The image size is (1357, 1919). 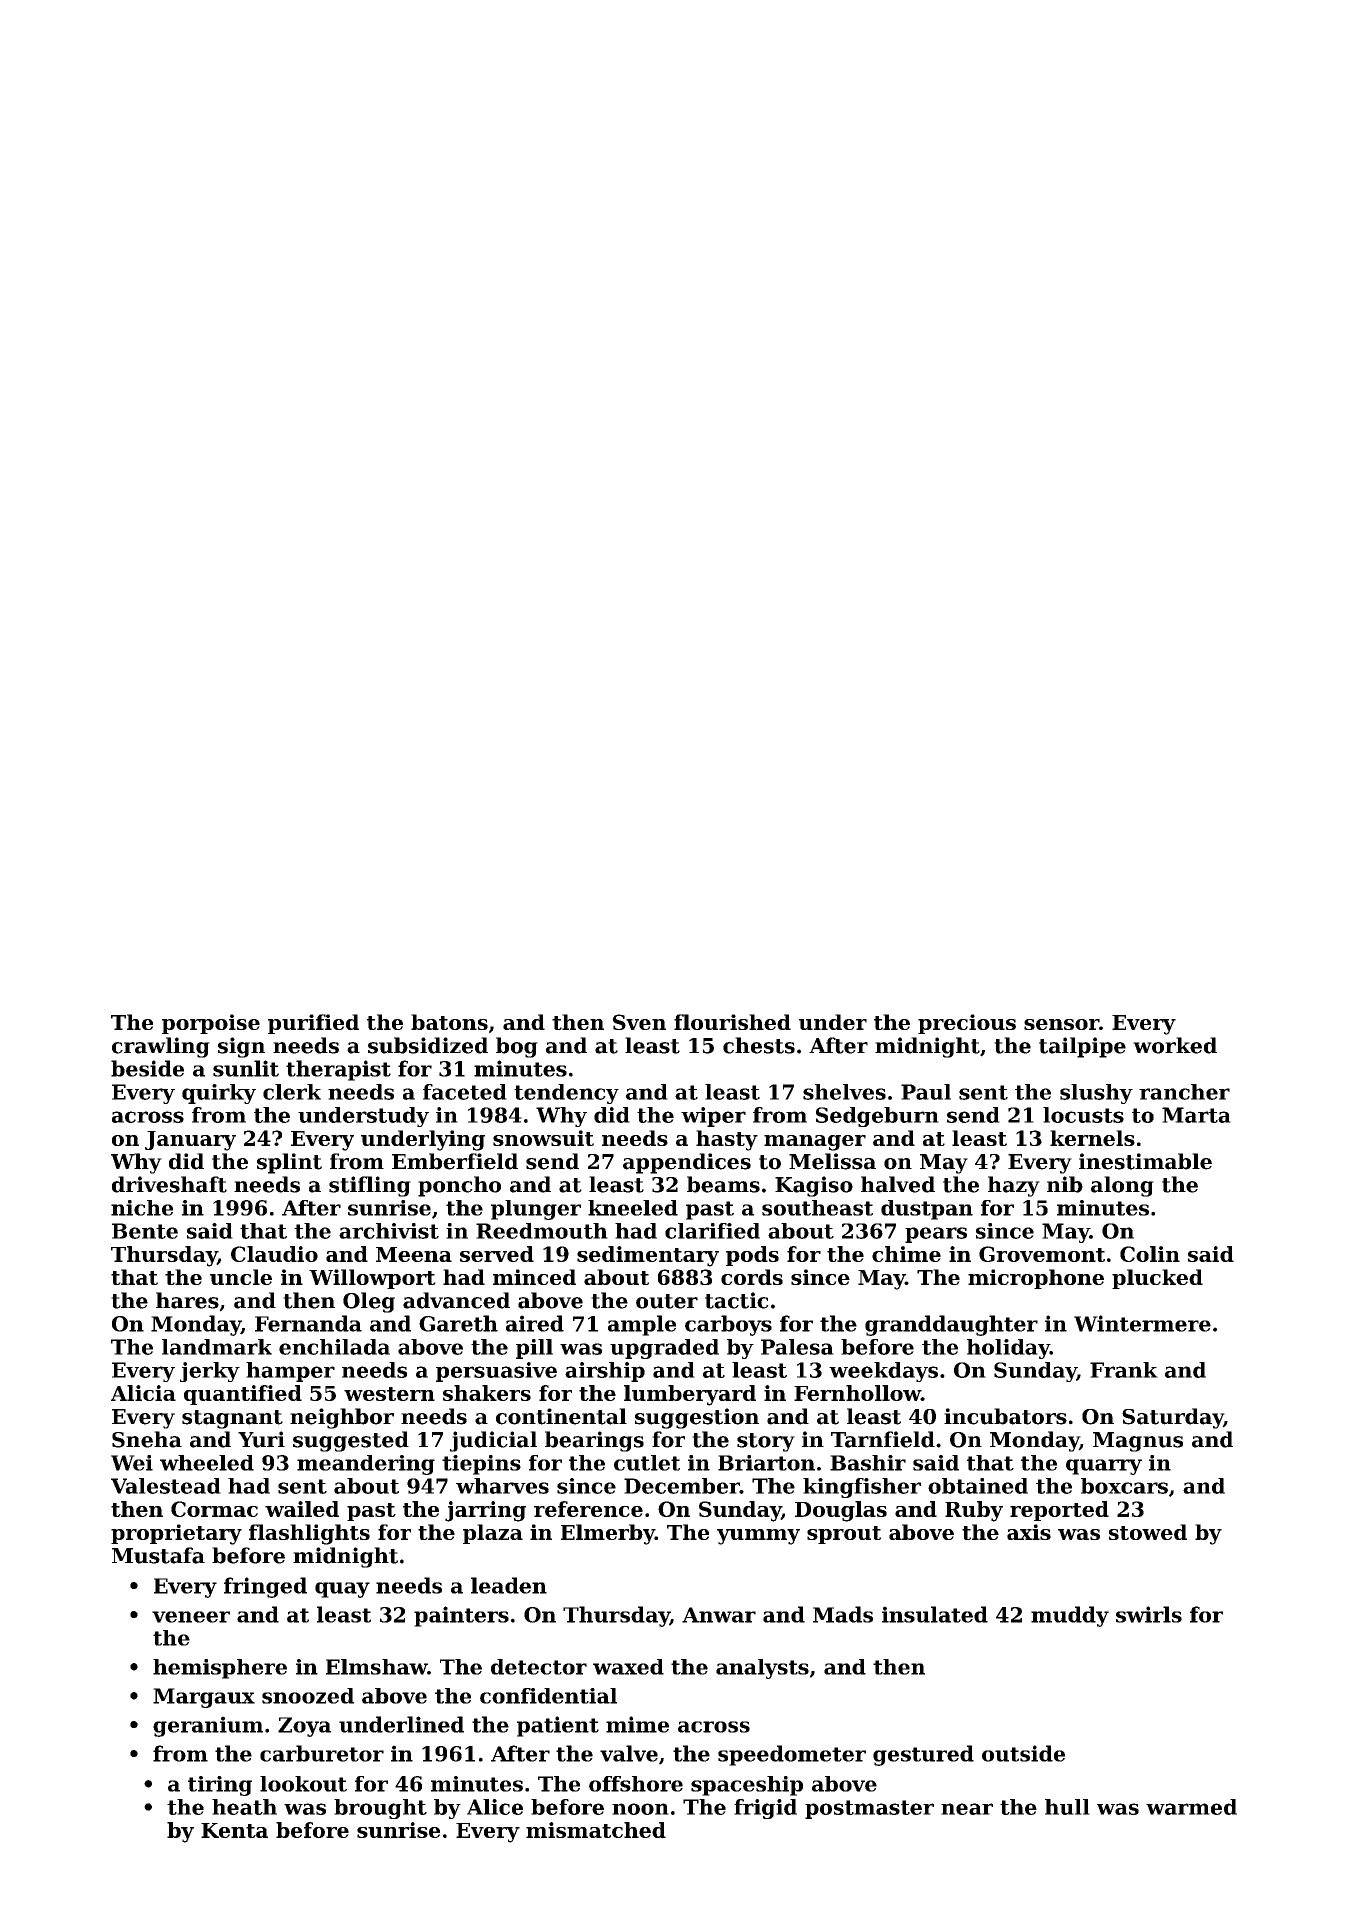 What do you see at coordinates (1148, 1532) in the screenshot?
I see `stowed` at bounding box center [1148, 1532].
